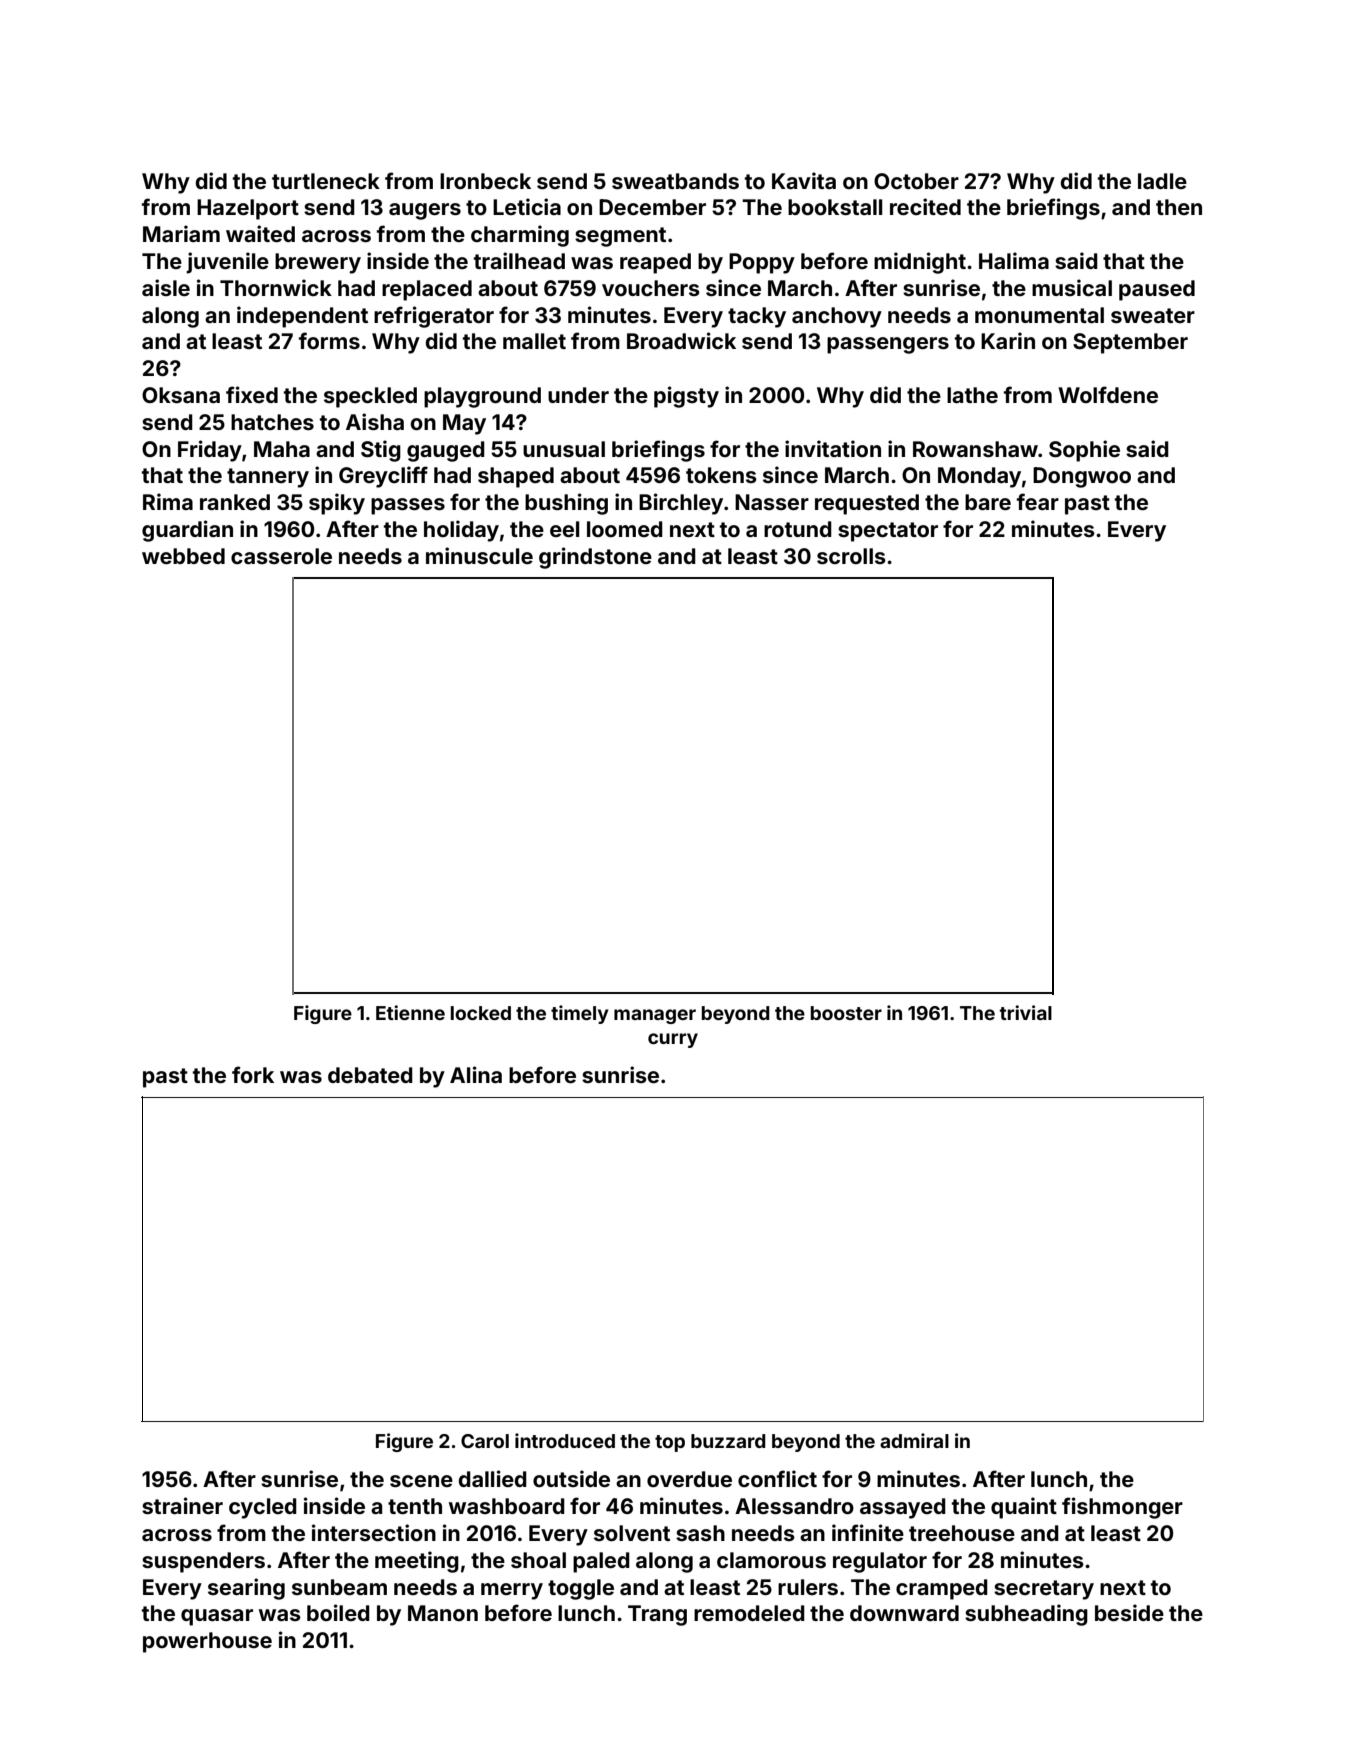 The height and width of the image is (1741, 1346). I want to click on manager, so click(655, 1016).
